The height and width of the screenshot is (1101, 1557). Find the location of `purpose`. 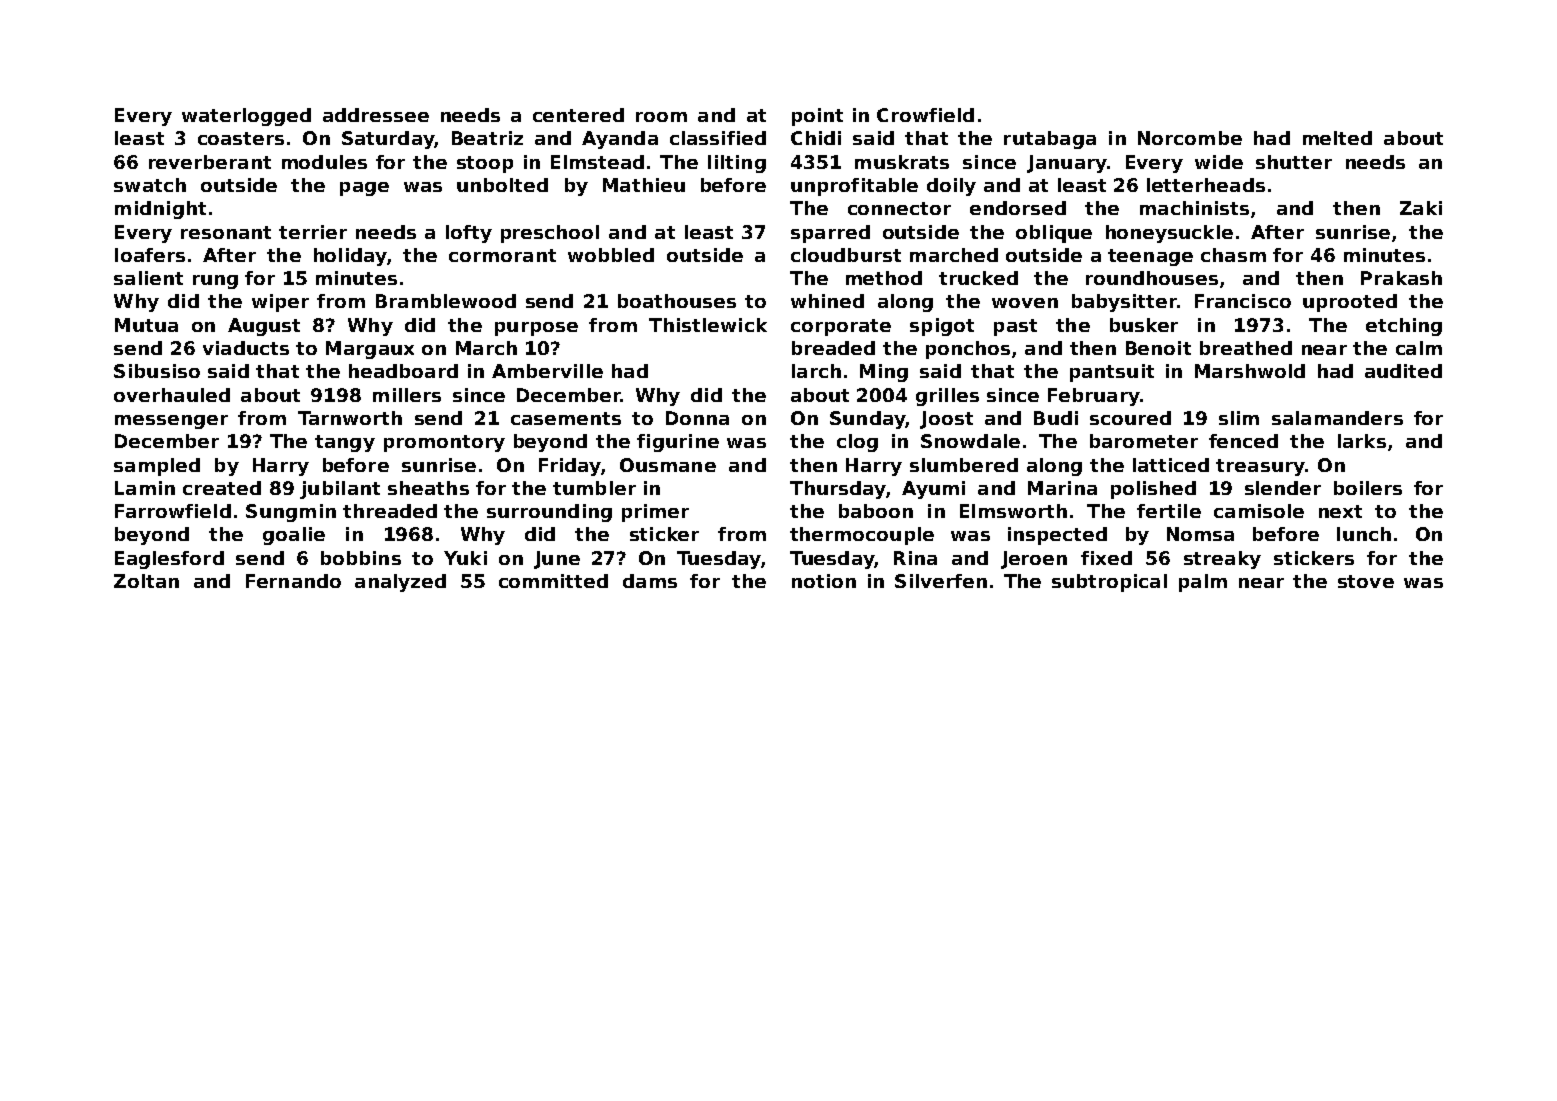

purpose is located at coordinates (536, 329).
